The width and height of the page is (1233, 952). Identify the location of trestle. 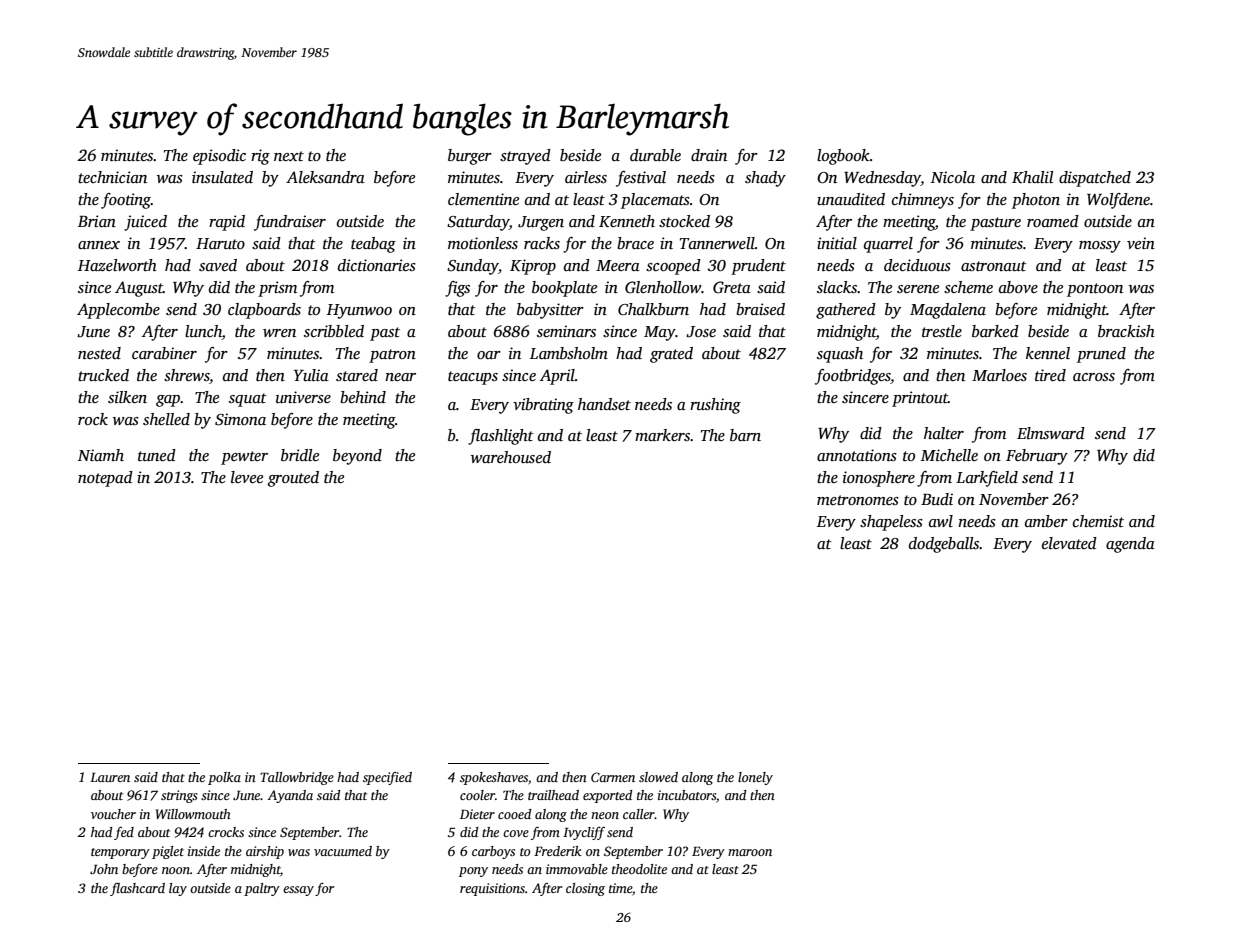
(942, 331).
